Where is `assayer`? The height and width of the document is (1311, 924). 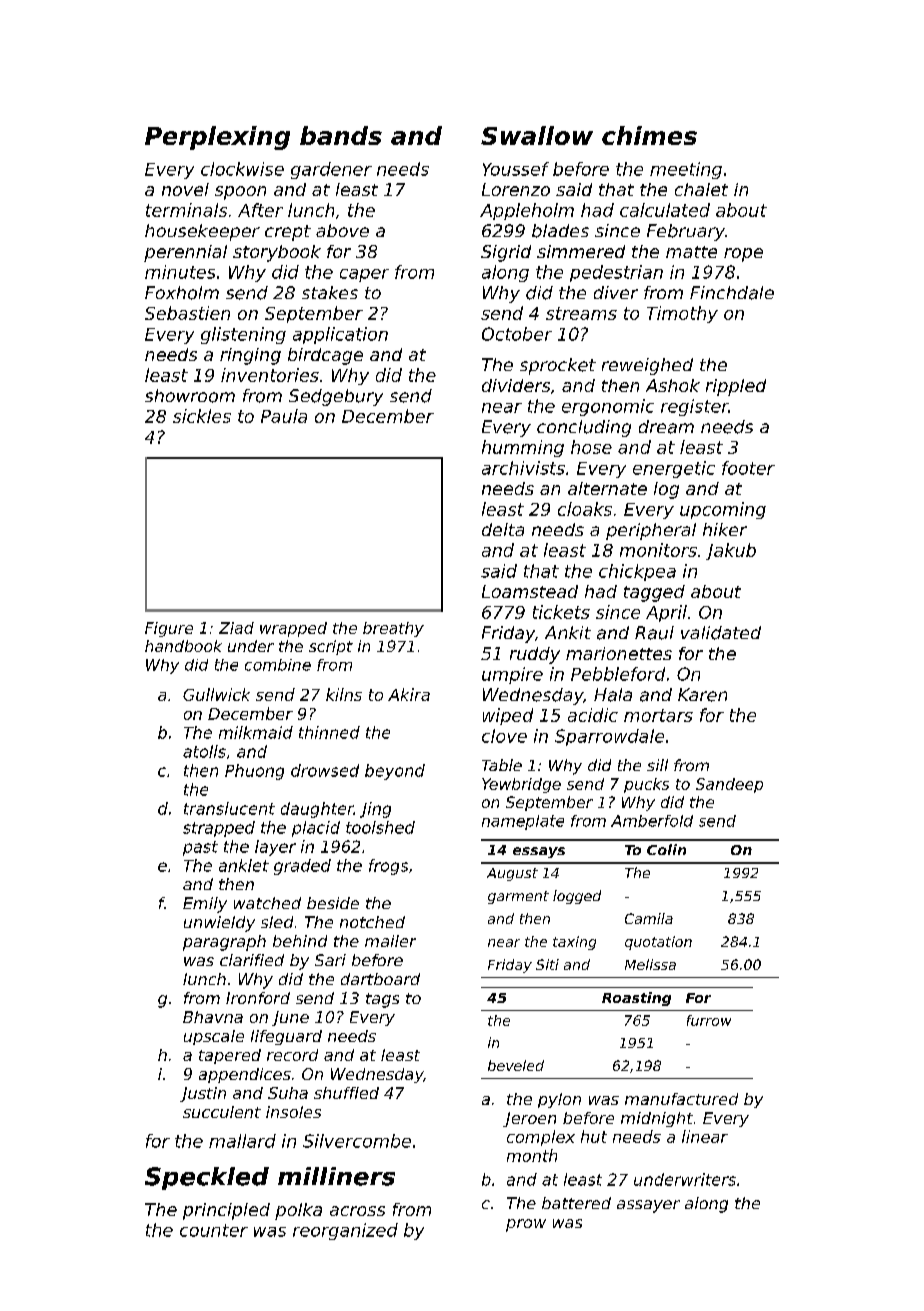
assayer is located at coordinates (648, 1206).
